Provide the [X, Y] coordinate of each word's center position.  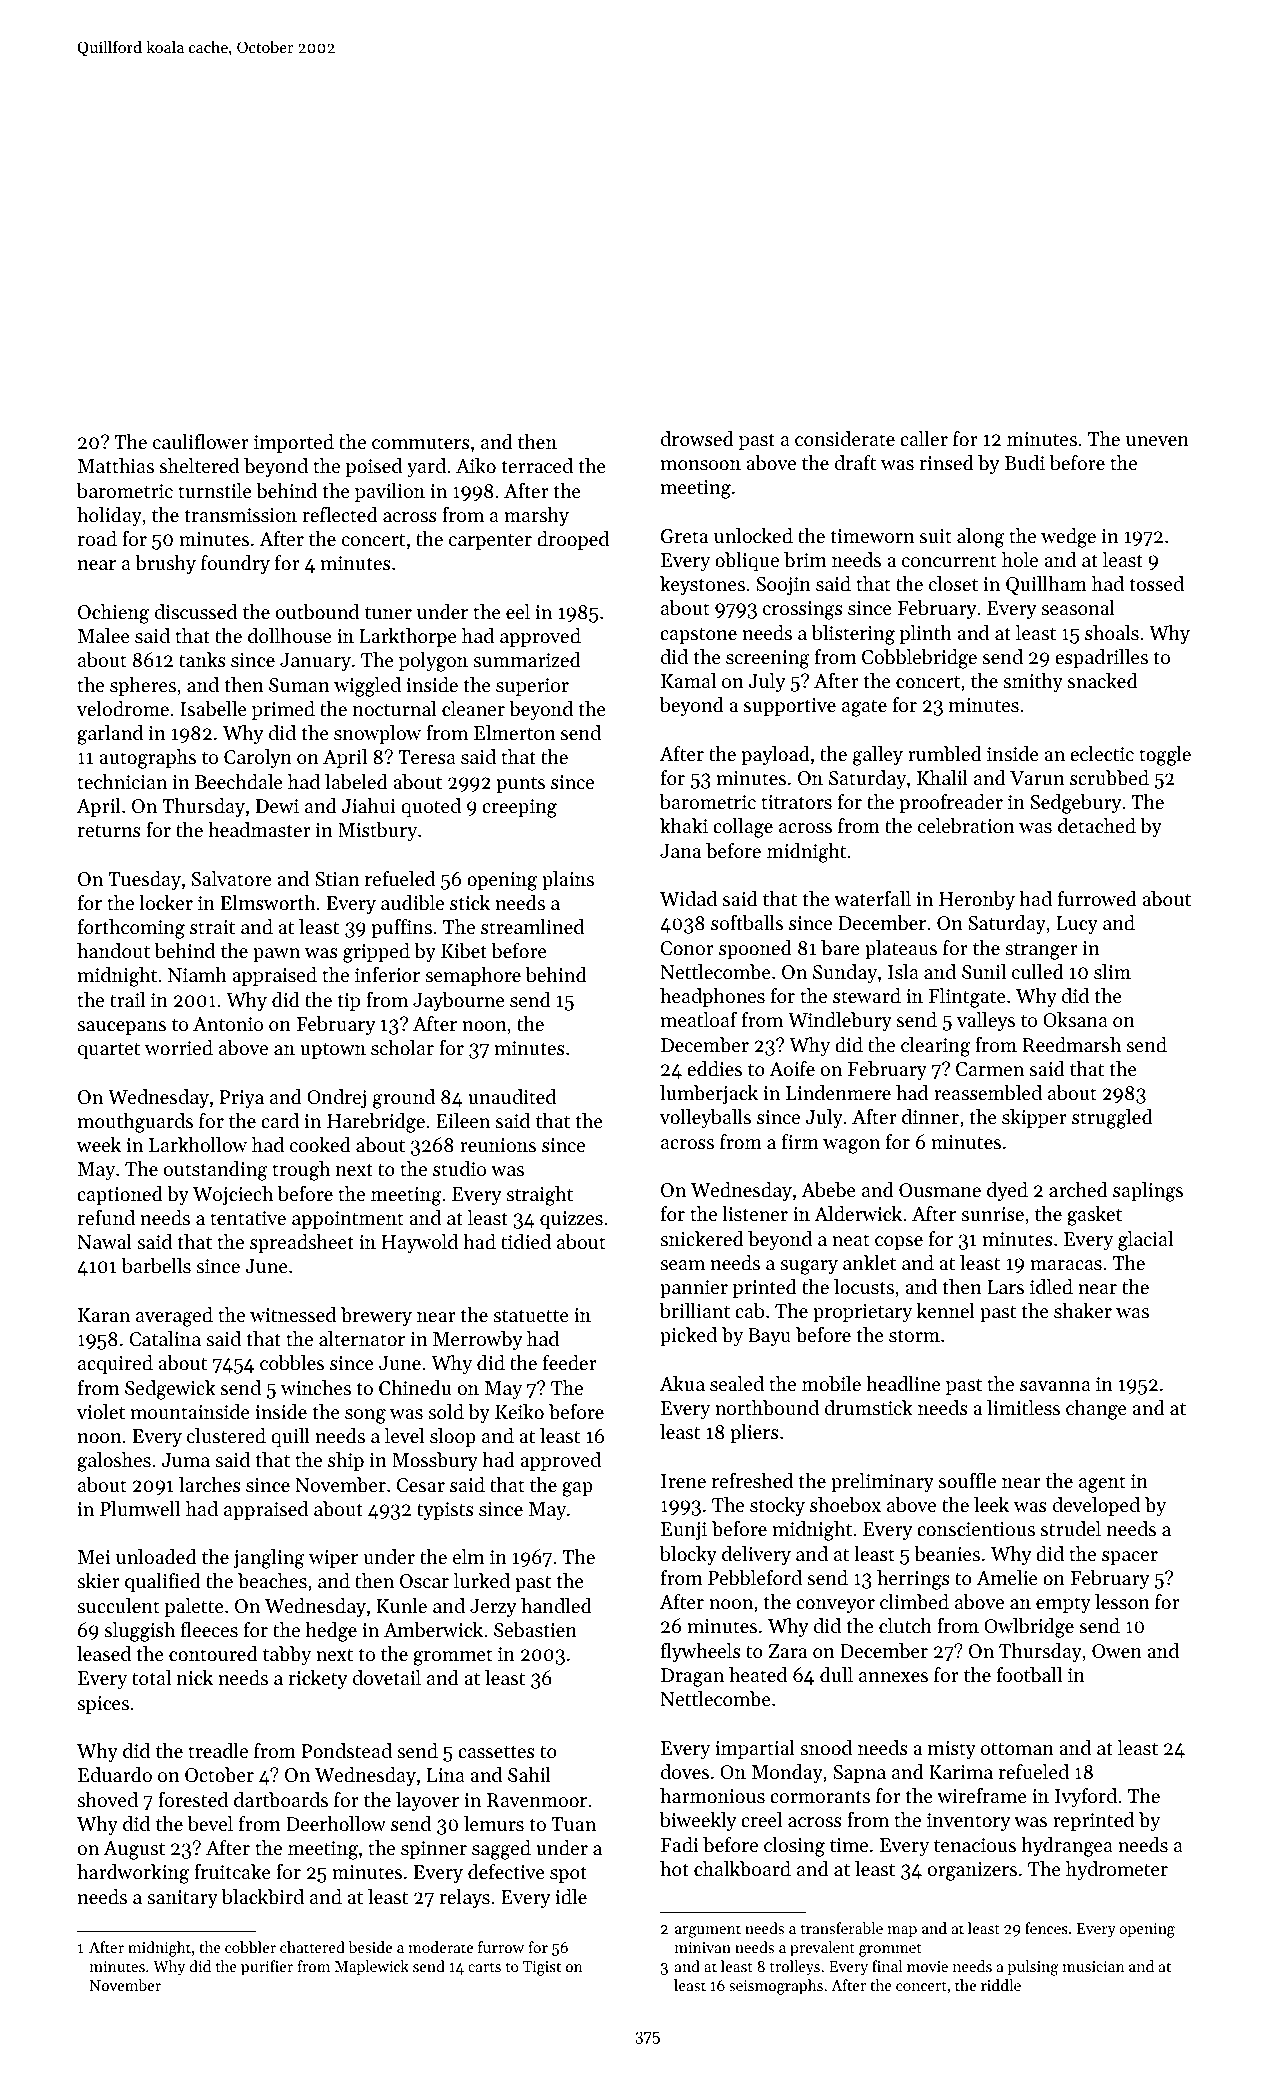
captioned [120, 1195]
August [134, 1850]
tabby [287, 1656]
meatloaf [699, 1020]
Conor [687, 948]
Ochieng [113, 614]
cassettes [496, 1752]
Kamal [688, 680]
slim [1112, 971]
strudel [1071, 1529]
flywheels [701, 1653]
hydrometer [1117, 1871]
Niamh [197, 974]
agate [864, 708]
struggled [1112, 1119]
